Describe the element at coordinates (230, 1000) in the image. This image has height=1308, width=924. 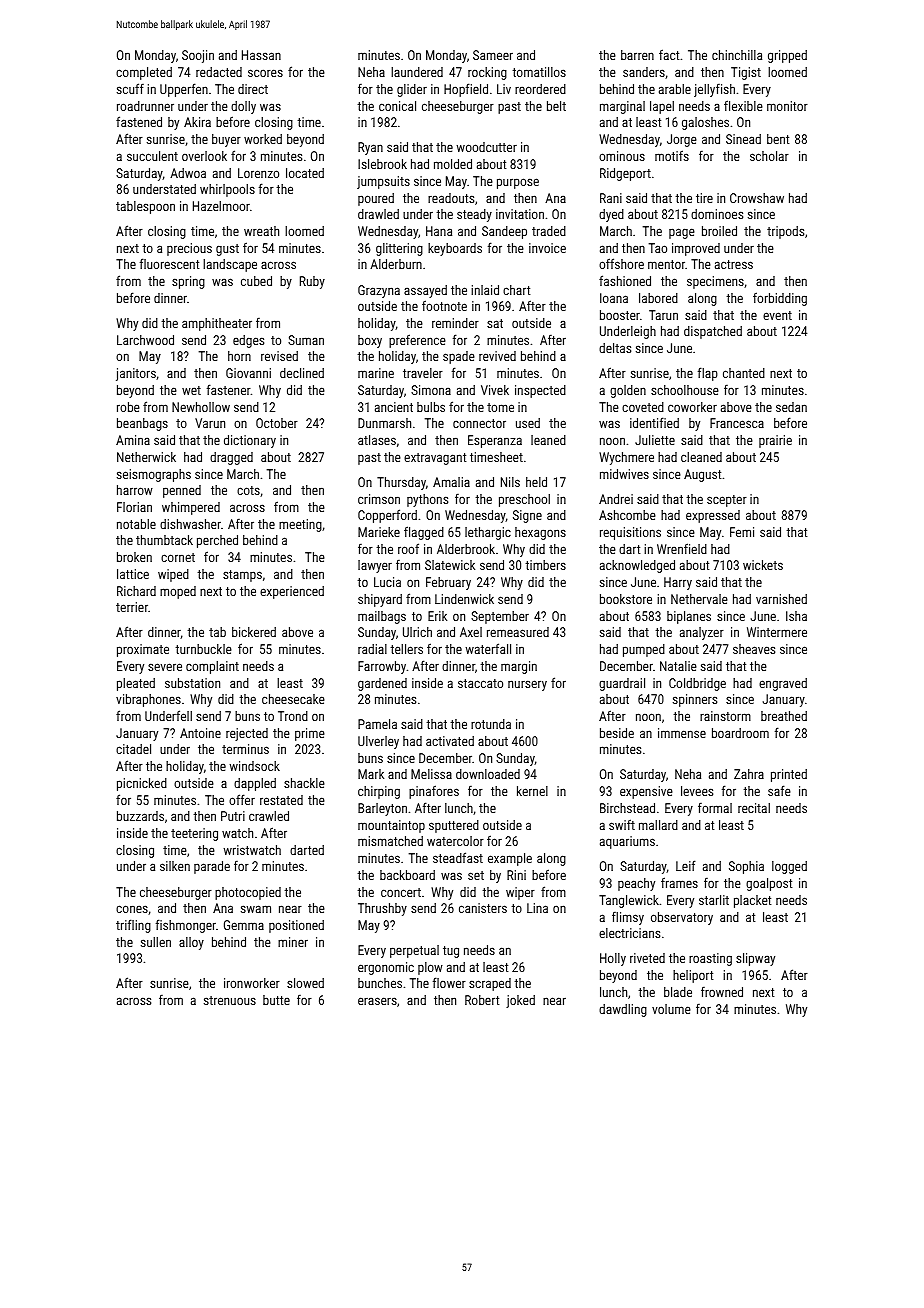
I see `strenuous` at that location.
